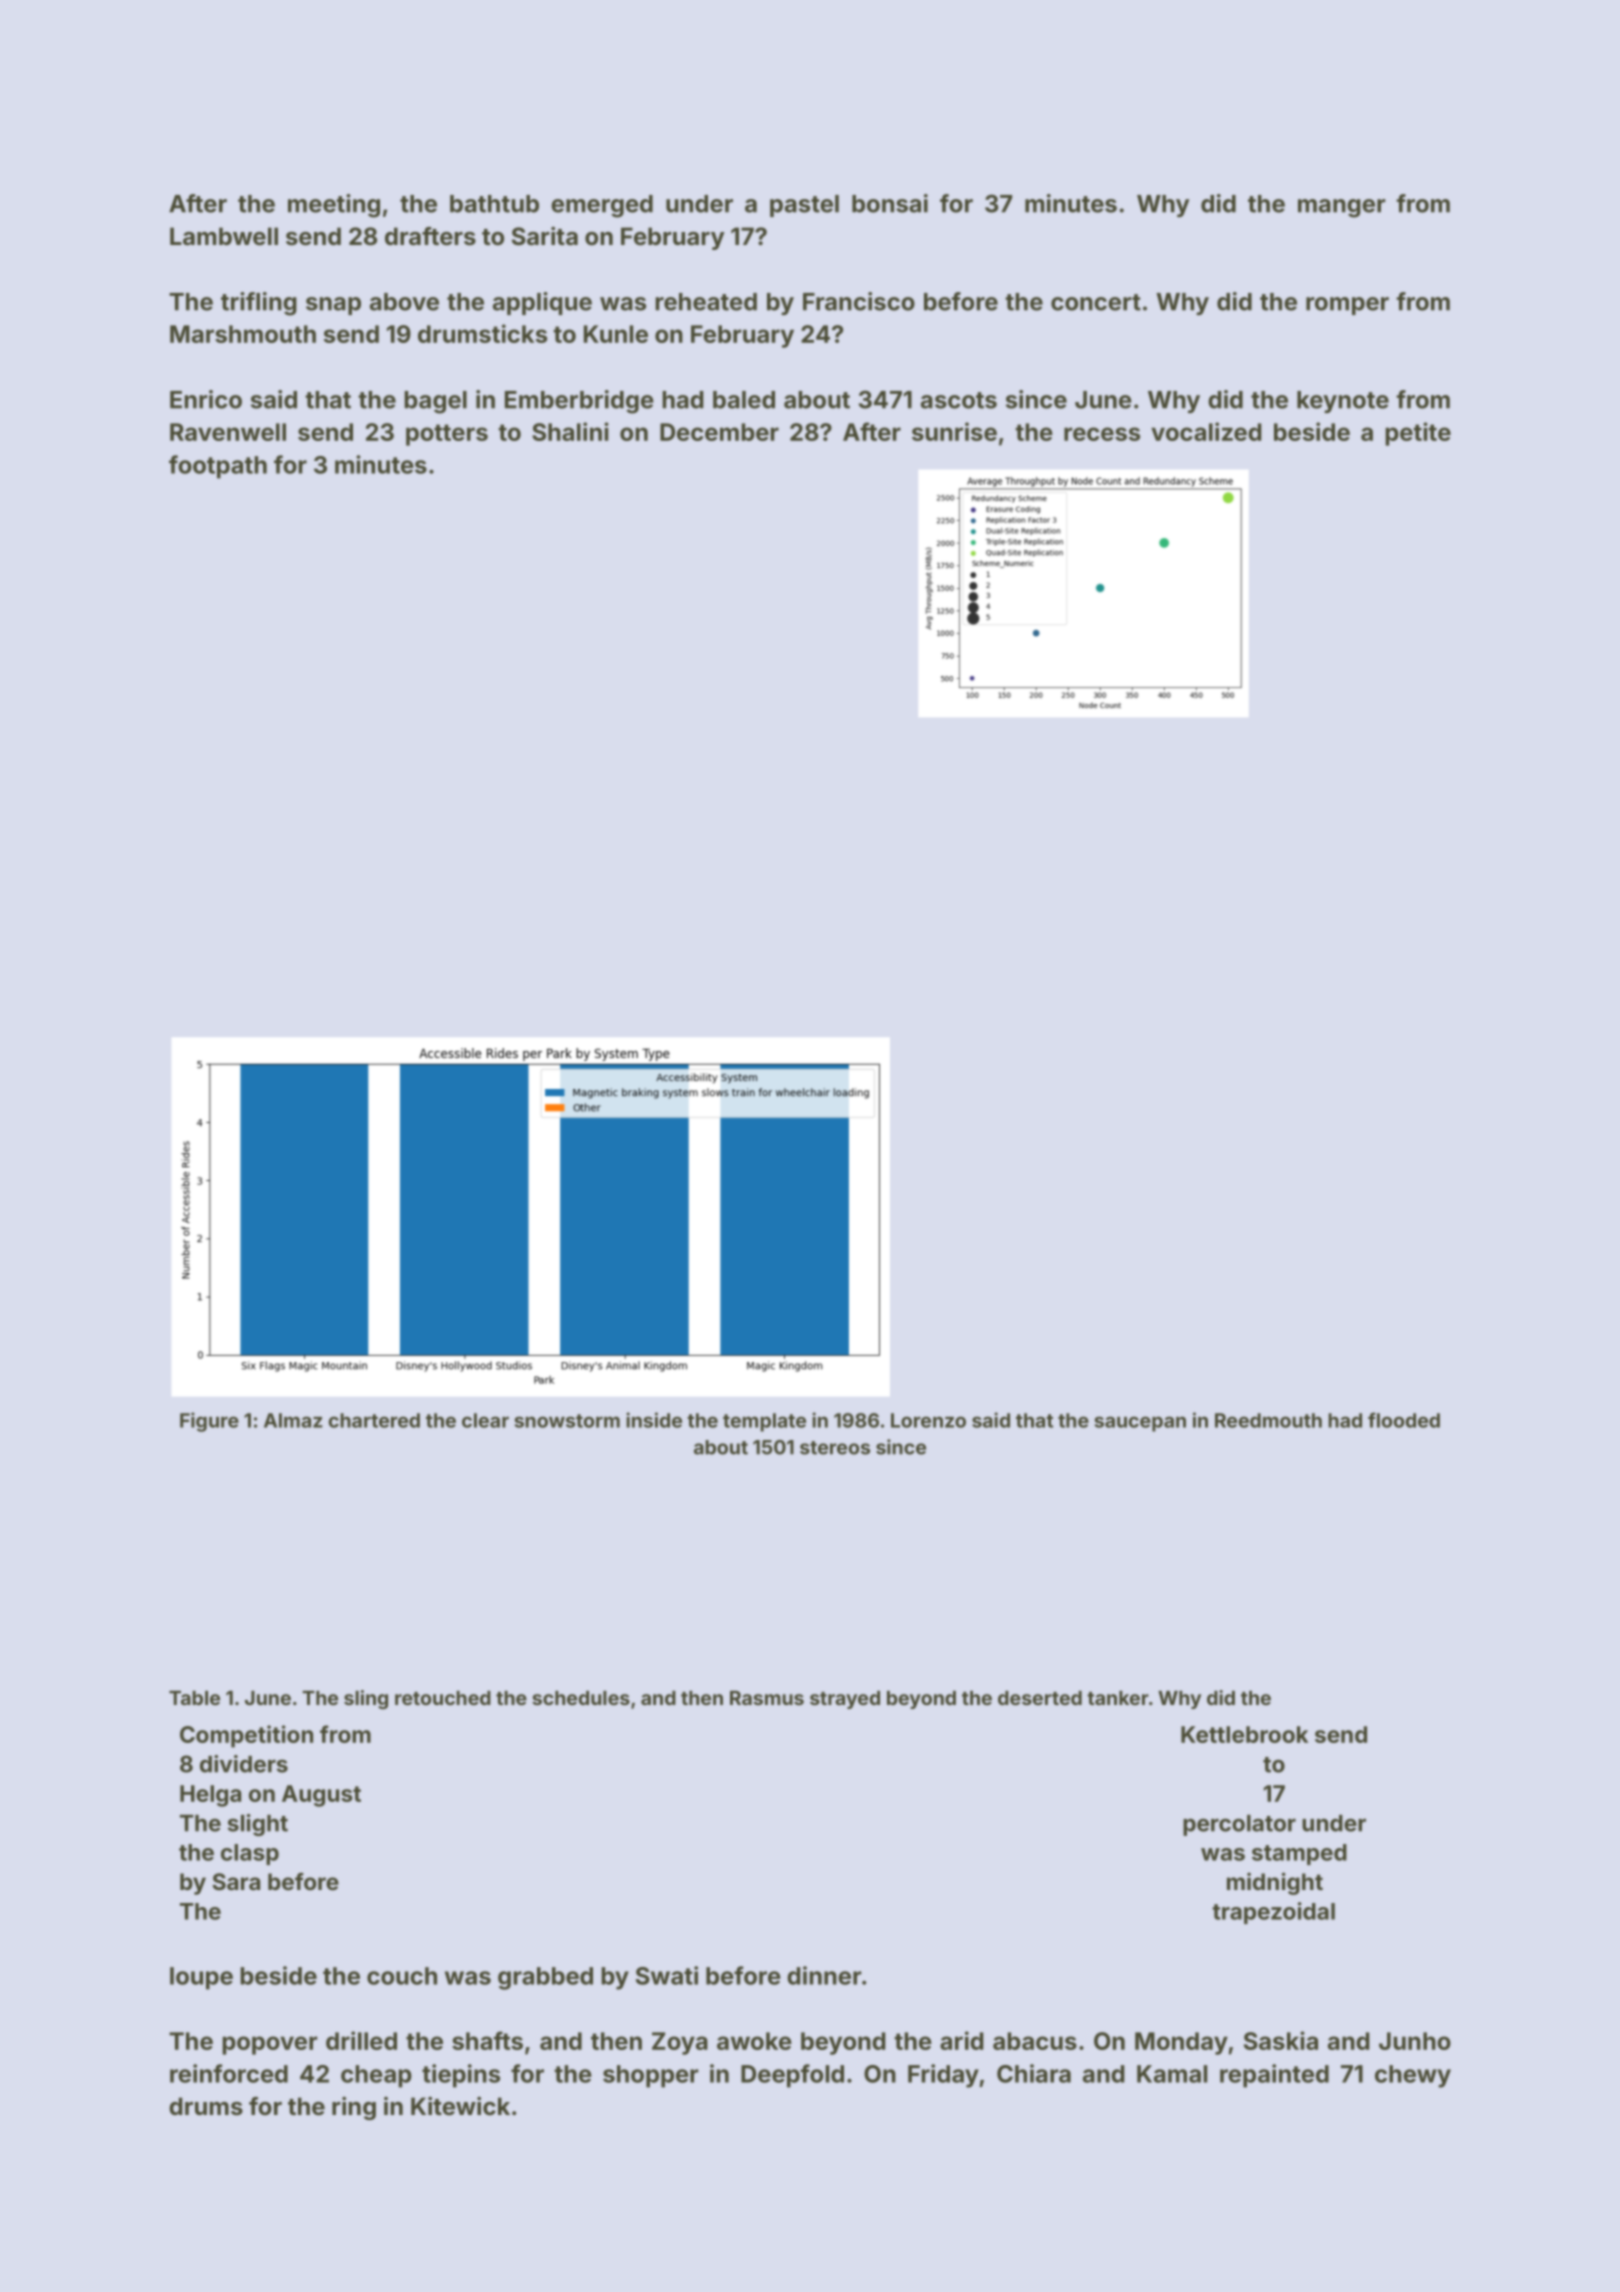  I want to click on manger, so click(1342, 208).
